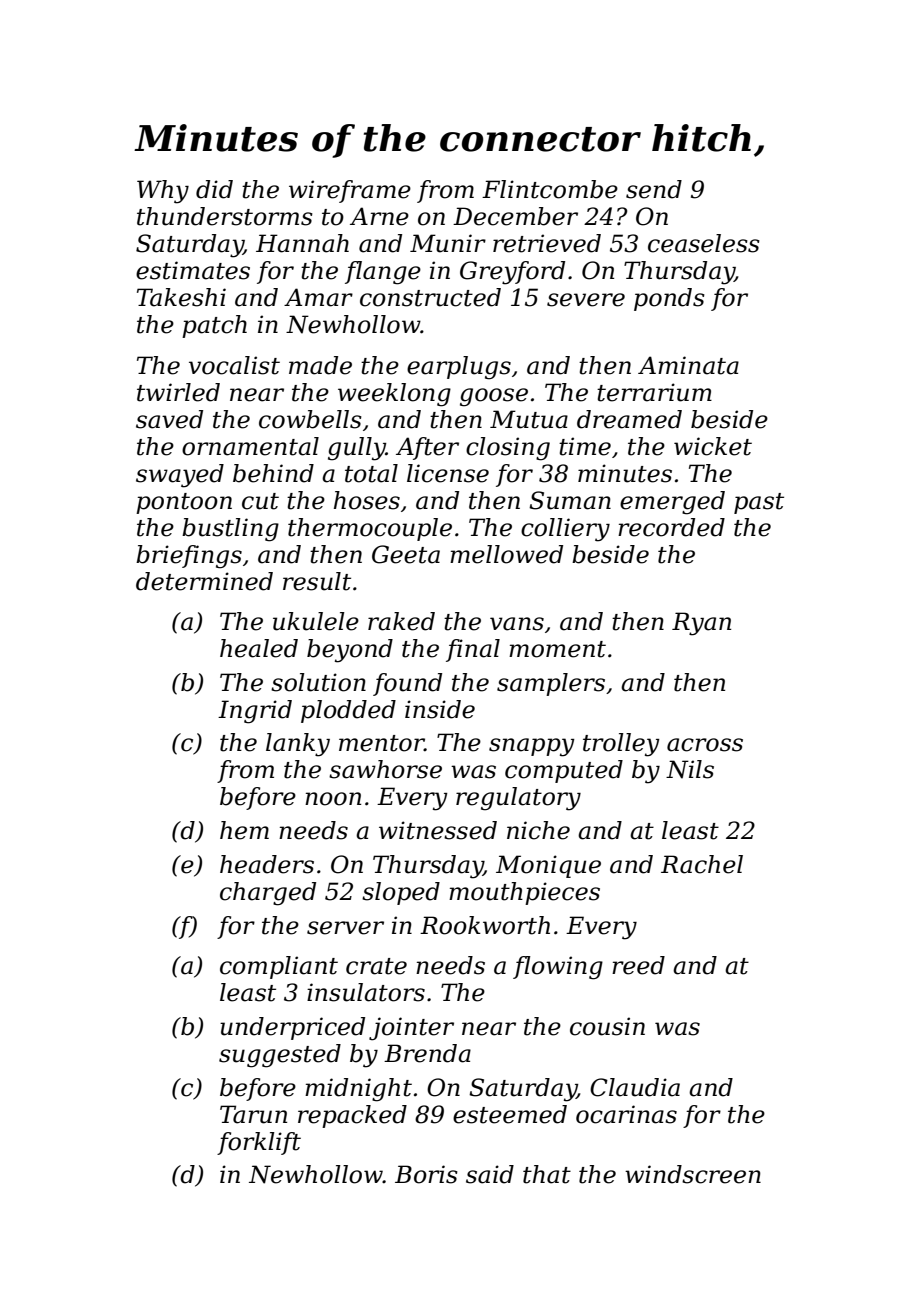  I want to click on wireframe, so click(350, 191).
